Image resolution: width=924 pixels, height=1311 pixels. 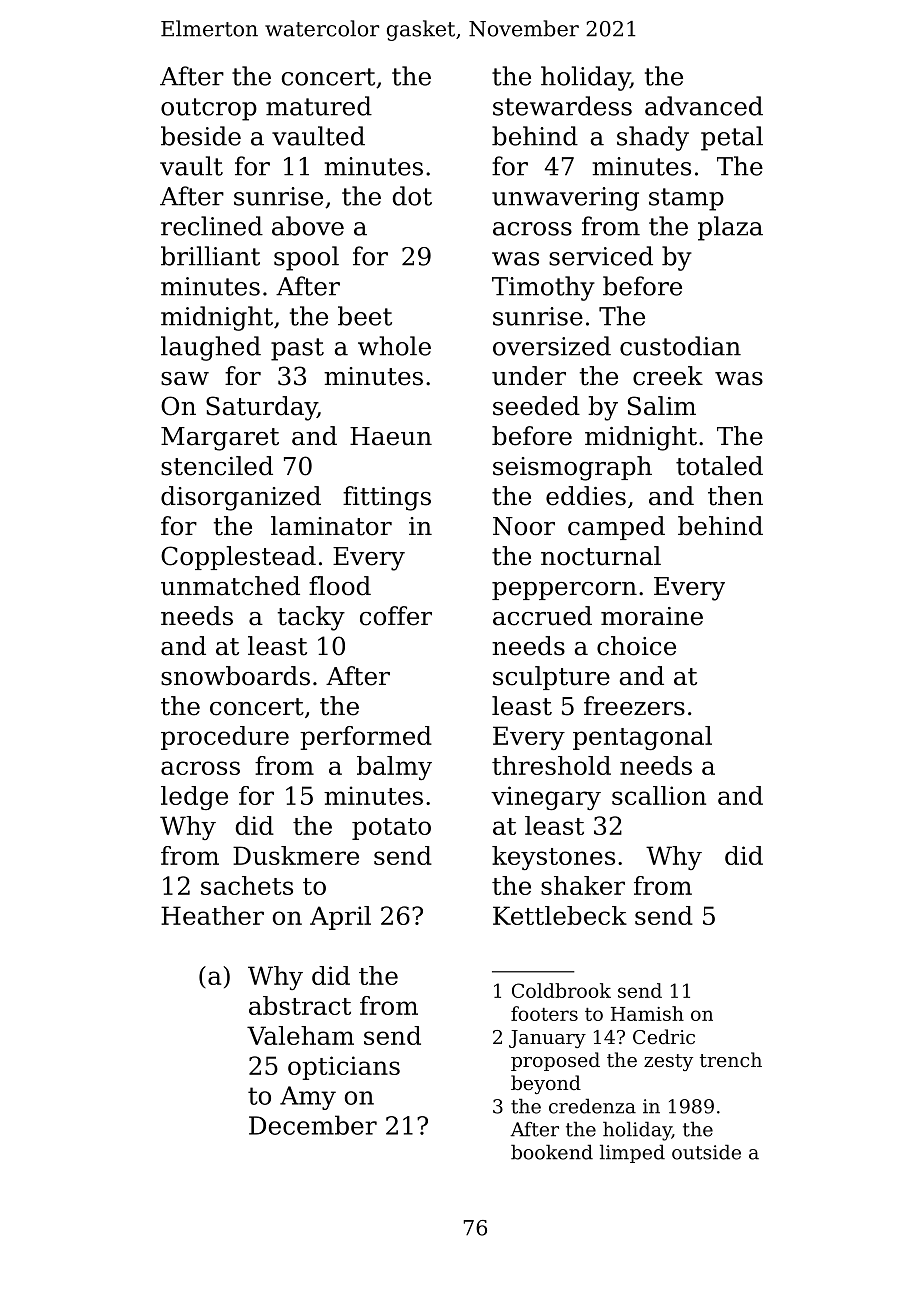 I want to click on December, so click(x=313, y=1125).
